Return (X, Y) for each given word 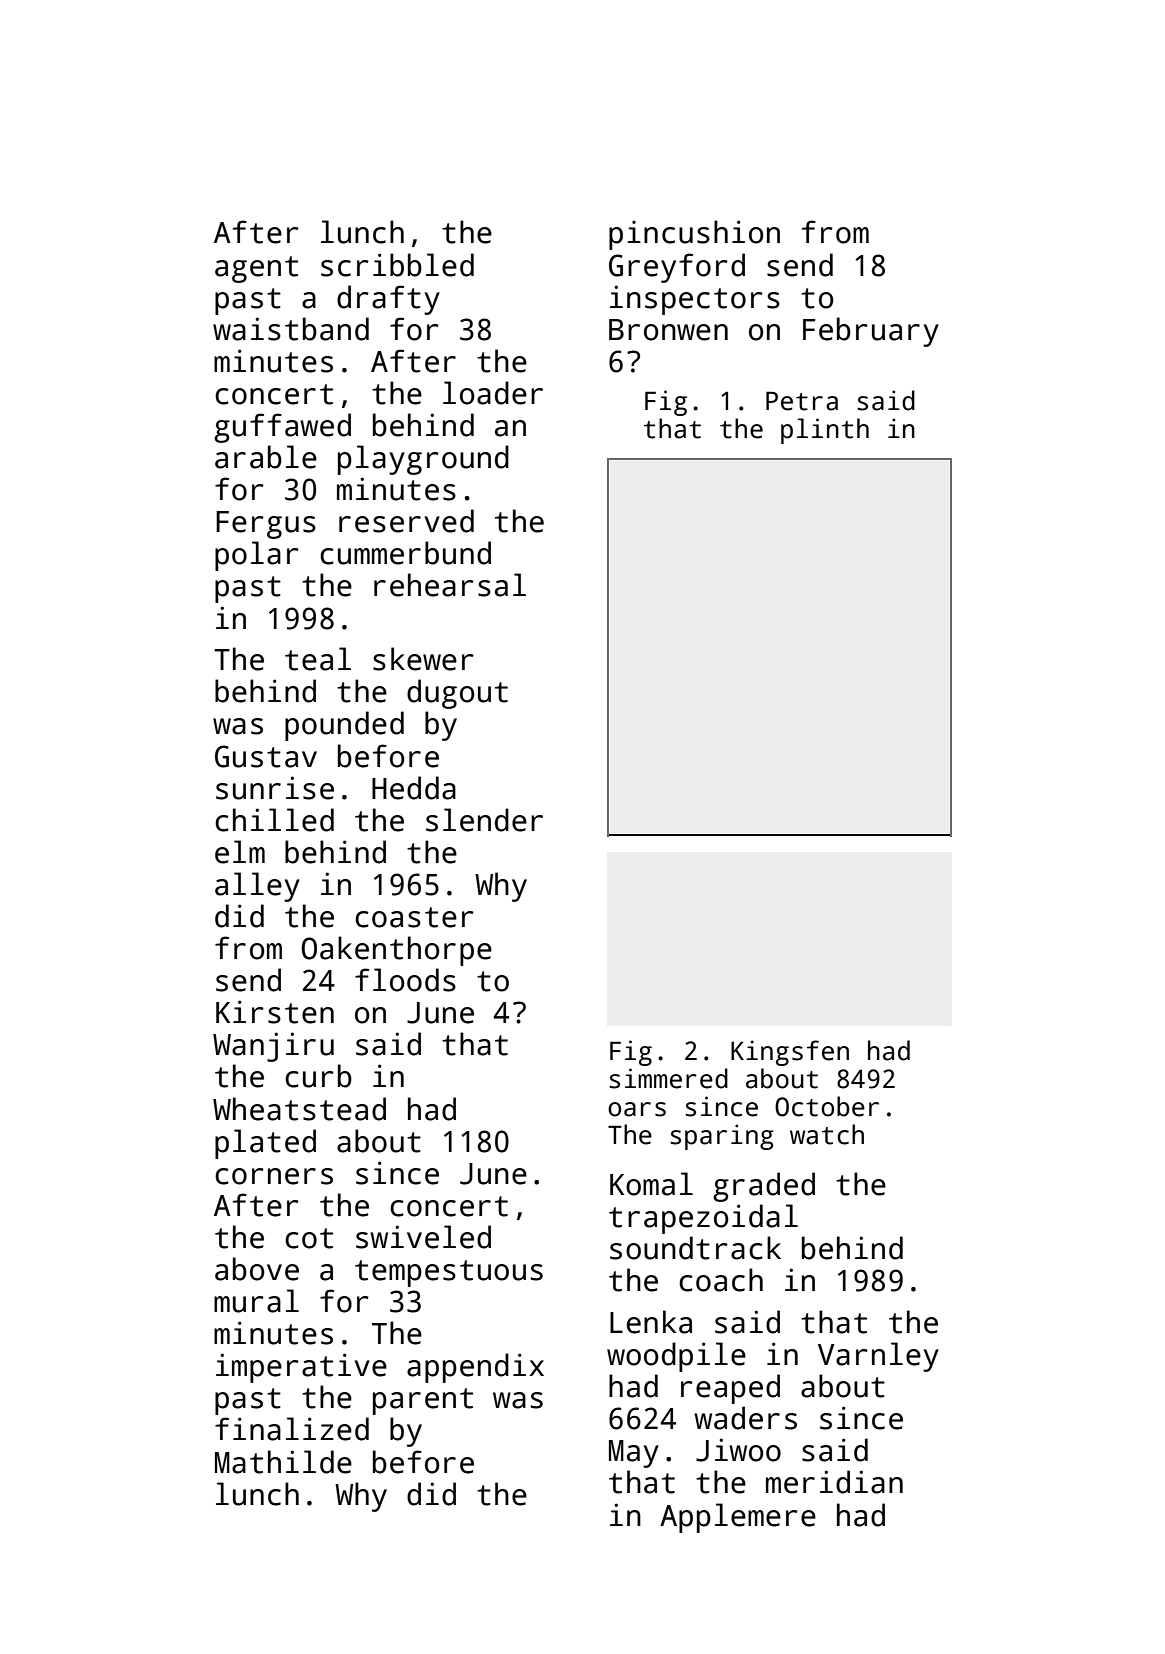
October (827, 1106)
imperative (301, 1368)
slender (484, 820)
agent (256, 269)
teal (318, 659)
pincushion (694, 235)
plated (265, 1144)
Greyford (677, 268)
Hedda (414, 788)
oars (637, 1109)
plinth (825, 431)
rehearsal (450, 585)
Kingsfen (790, 1053)
